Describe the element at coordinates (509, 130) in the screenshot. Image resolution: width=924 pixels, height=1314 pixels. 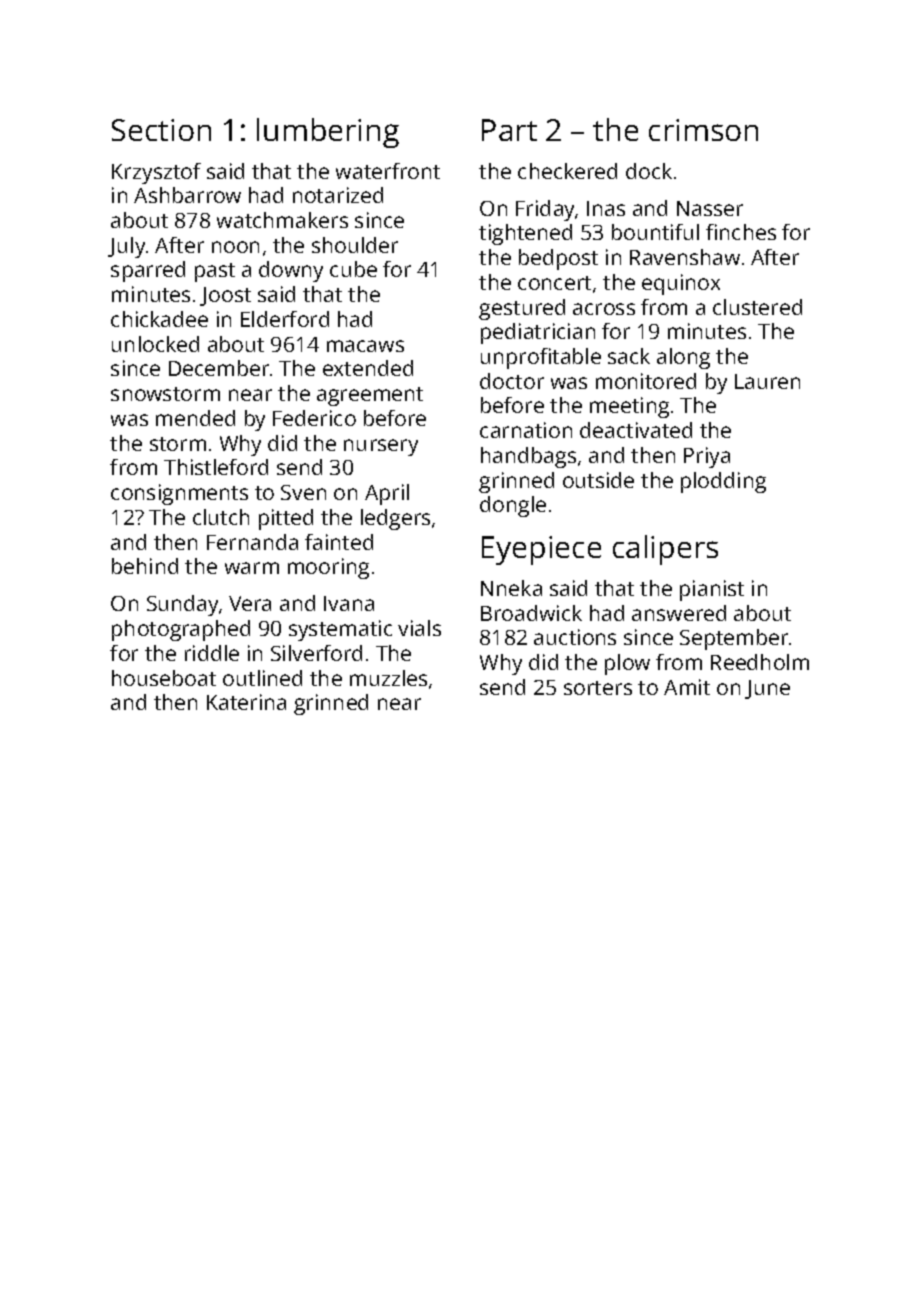
I see `Part` at that location.
